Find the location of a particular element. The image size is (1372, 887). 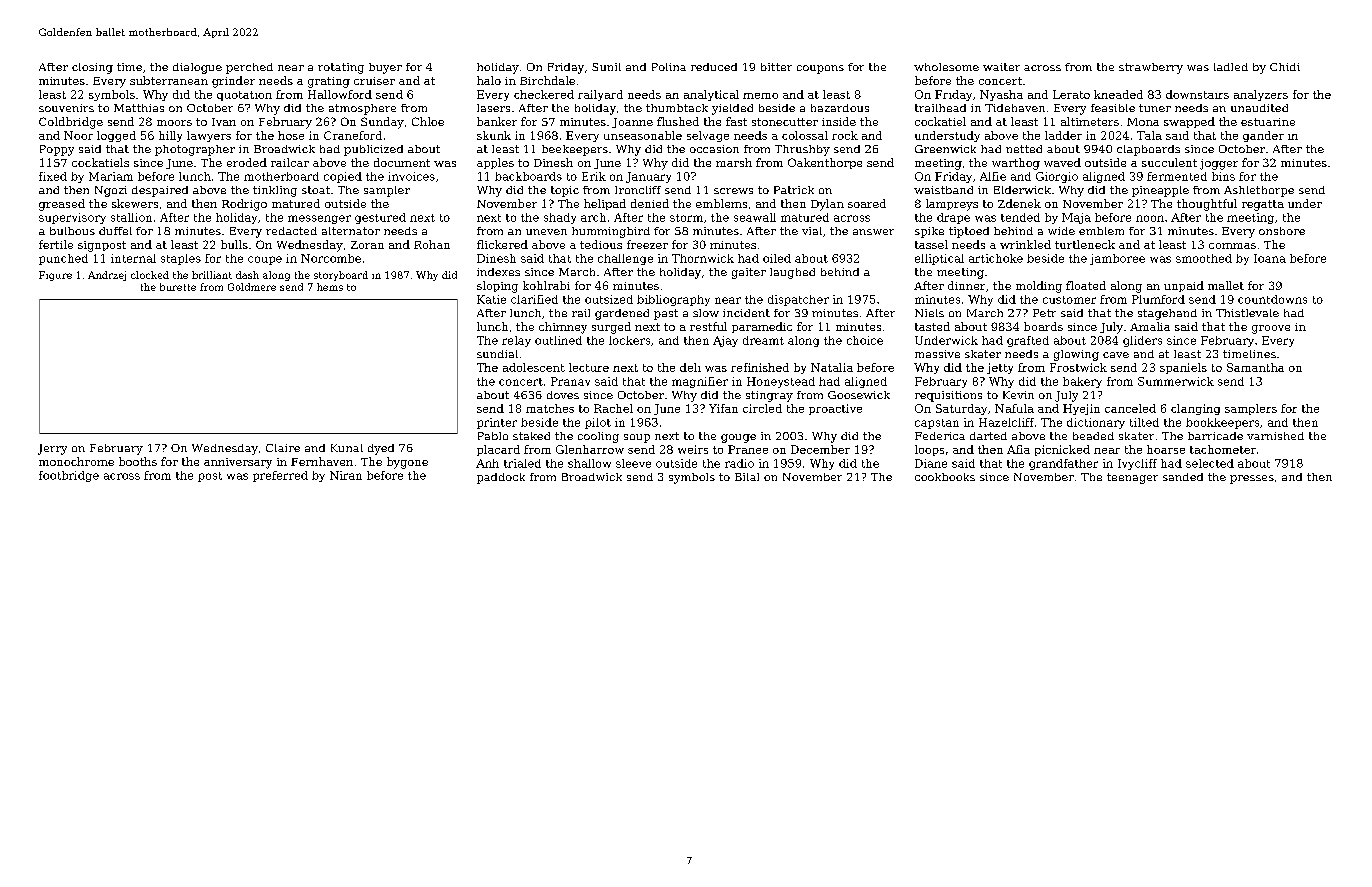

fermented is located at coordinates (1177, 176).
